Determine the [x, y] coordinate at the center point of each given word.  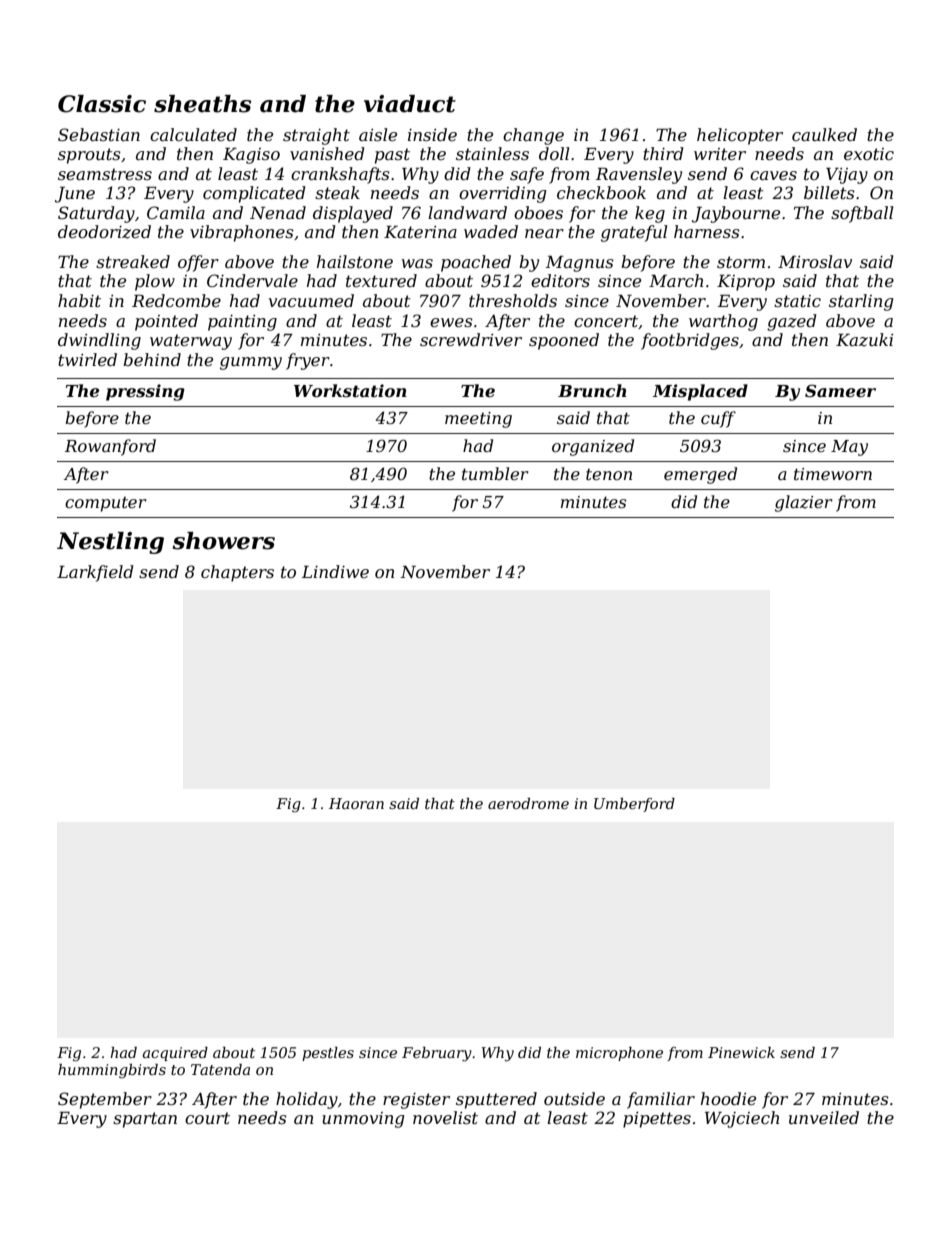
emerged [700, 475]
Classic [102, 104]
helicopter [740, 136]
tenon [609, 474]
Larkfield [95, 573]
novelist [445, 1117]
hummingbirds [112, 1071]
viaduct [410, 104]
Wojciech [742, 1119]
